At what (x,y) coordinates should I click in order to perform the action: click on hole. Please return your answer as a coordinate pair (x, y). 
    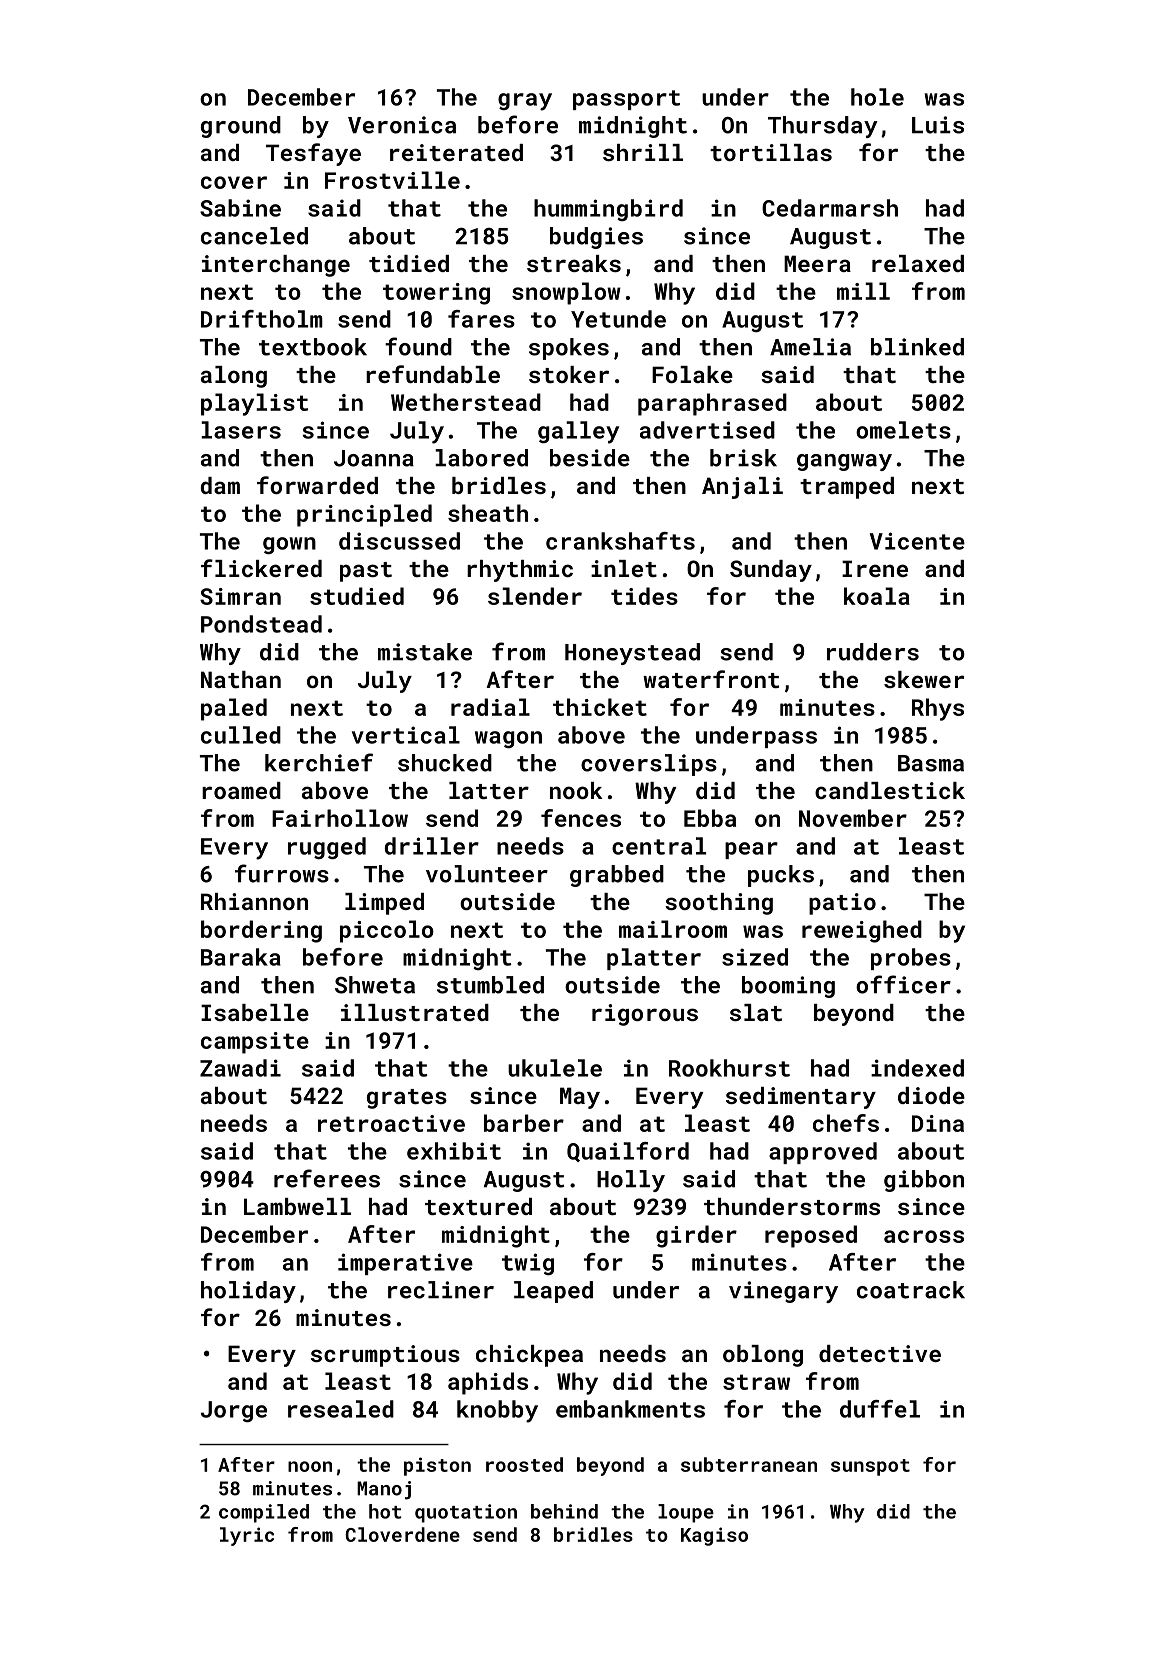
    Looking at the image, I should click on (877, 97).
